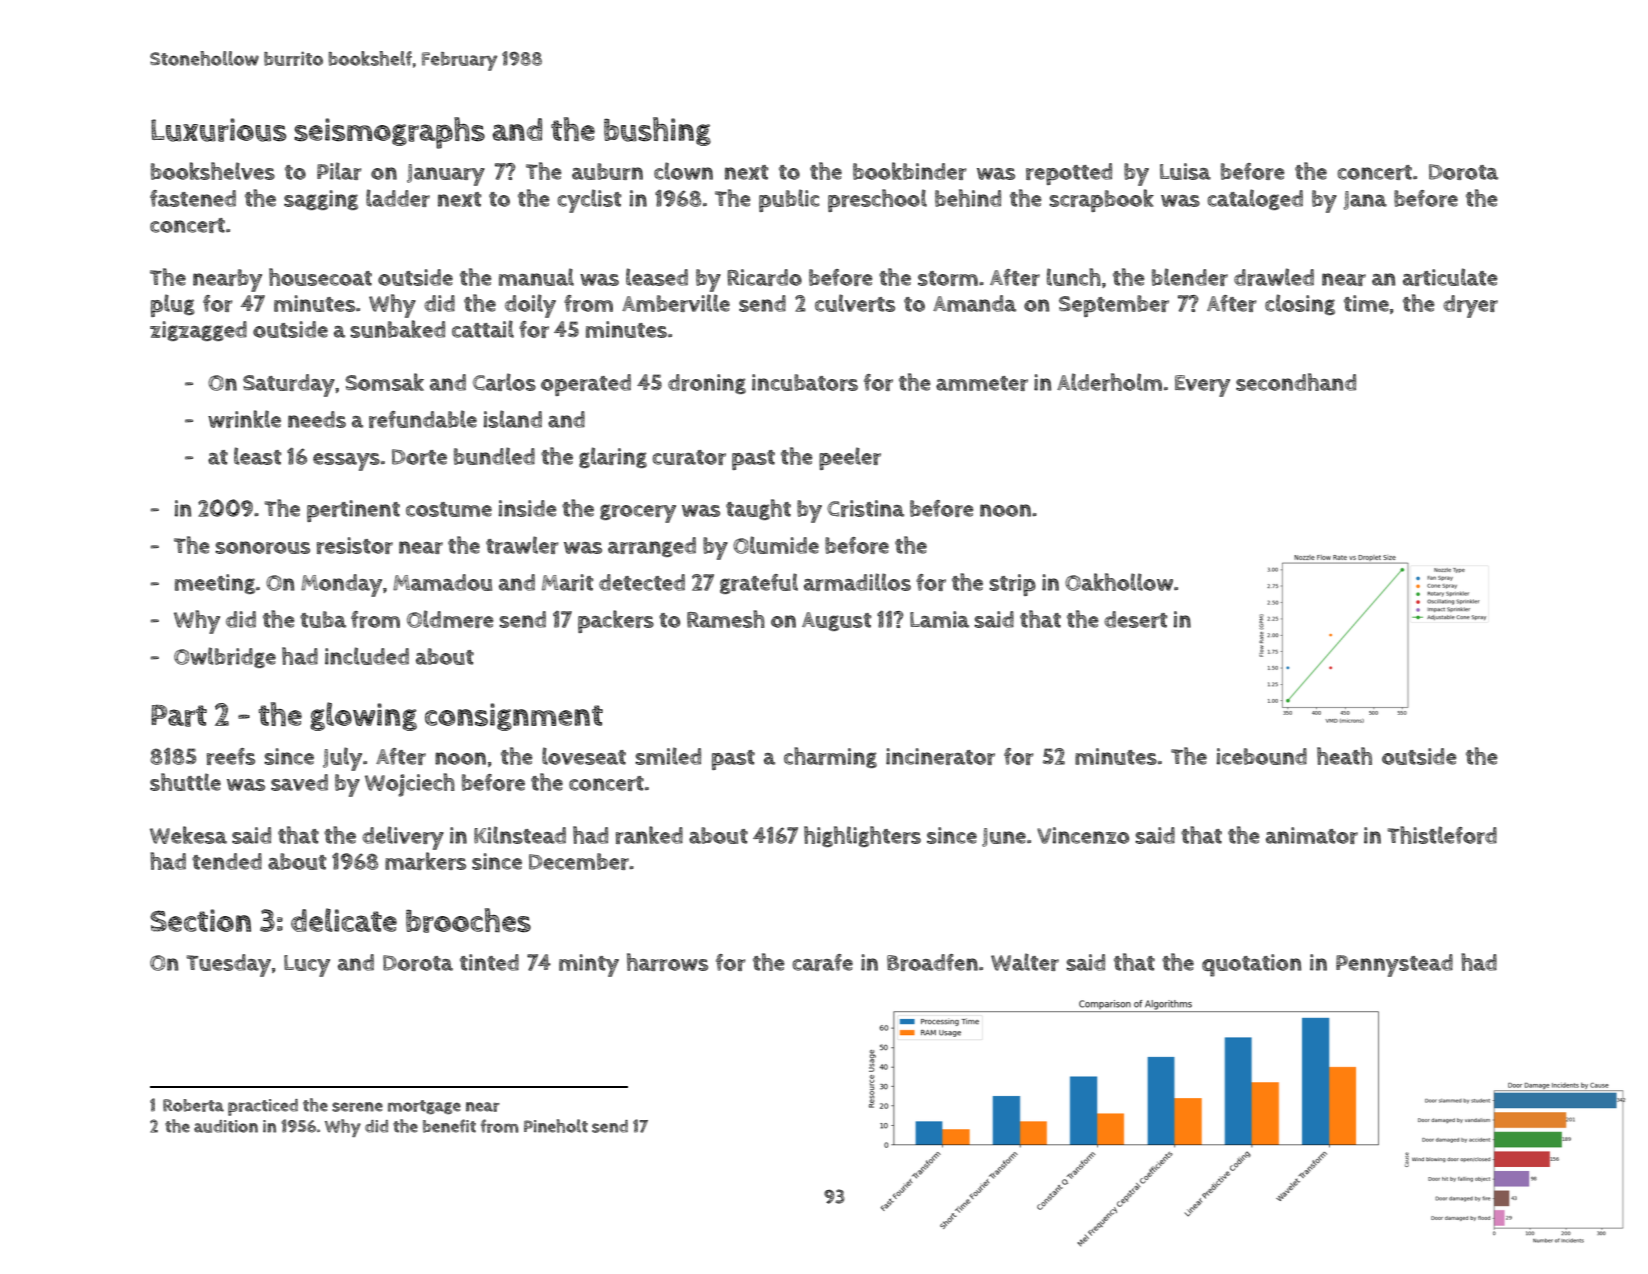 This document has width=1648, height=1274. Describe the element at coordinates (649, 835) in the document. I see `ranked` at that location.
